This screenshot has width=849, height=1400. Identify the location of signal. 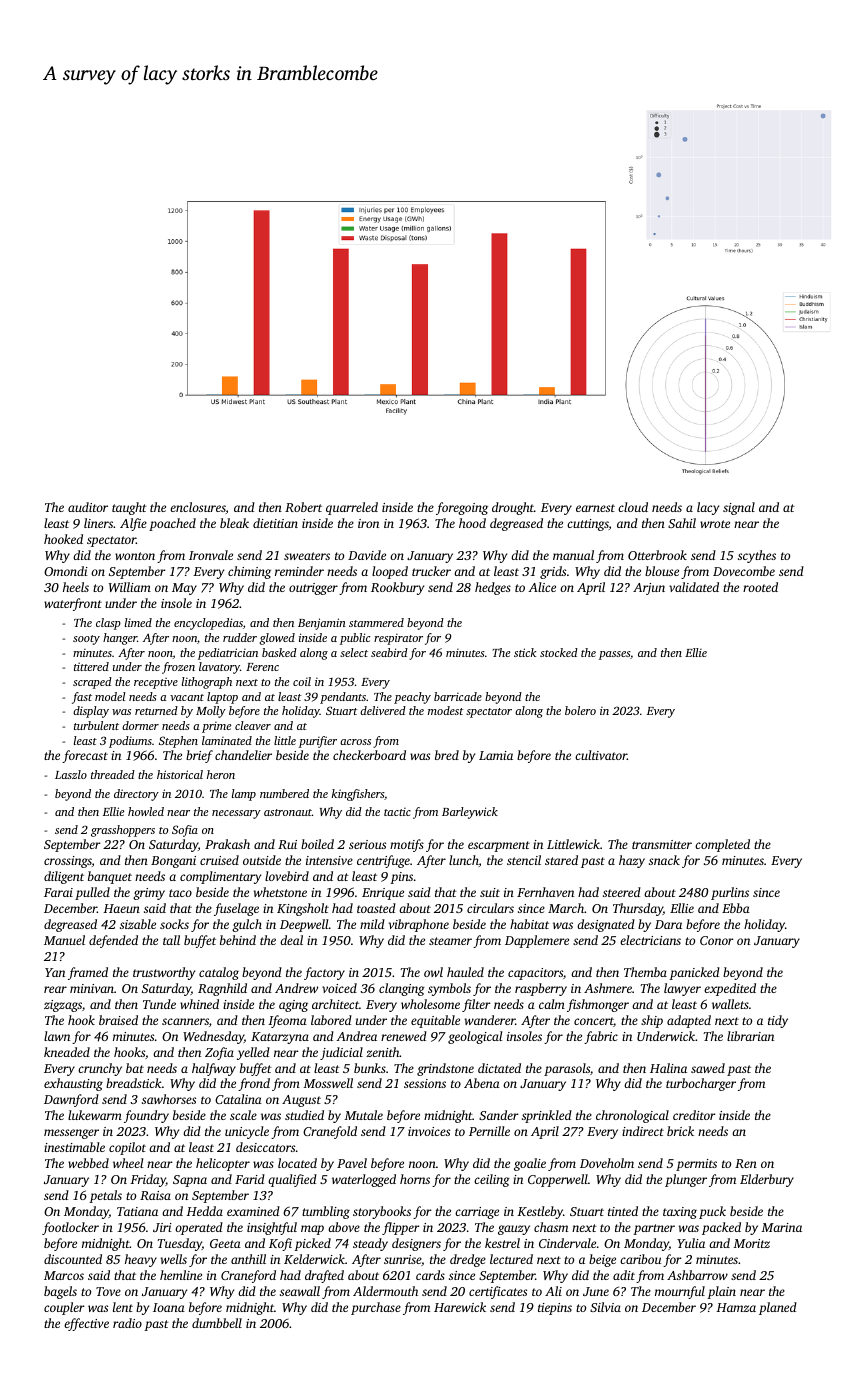
(739, 508).
